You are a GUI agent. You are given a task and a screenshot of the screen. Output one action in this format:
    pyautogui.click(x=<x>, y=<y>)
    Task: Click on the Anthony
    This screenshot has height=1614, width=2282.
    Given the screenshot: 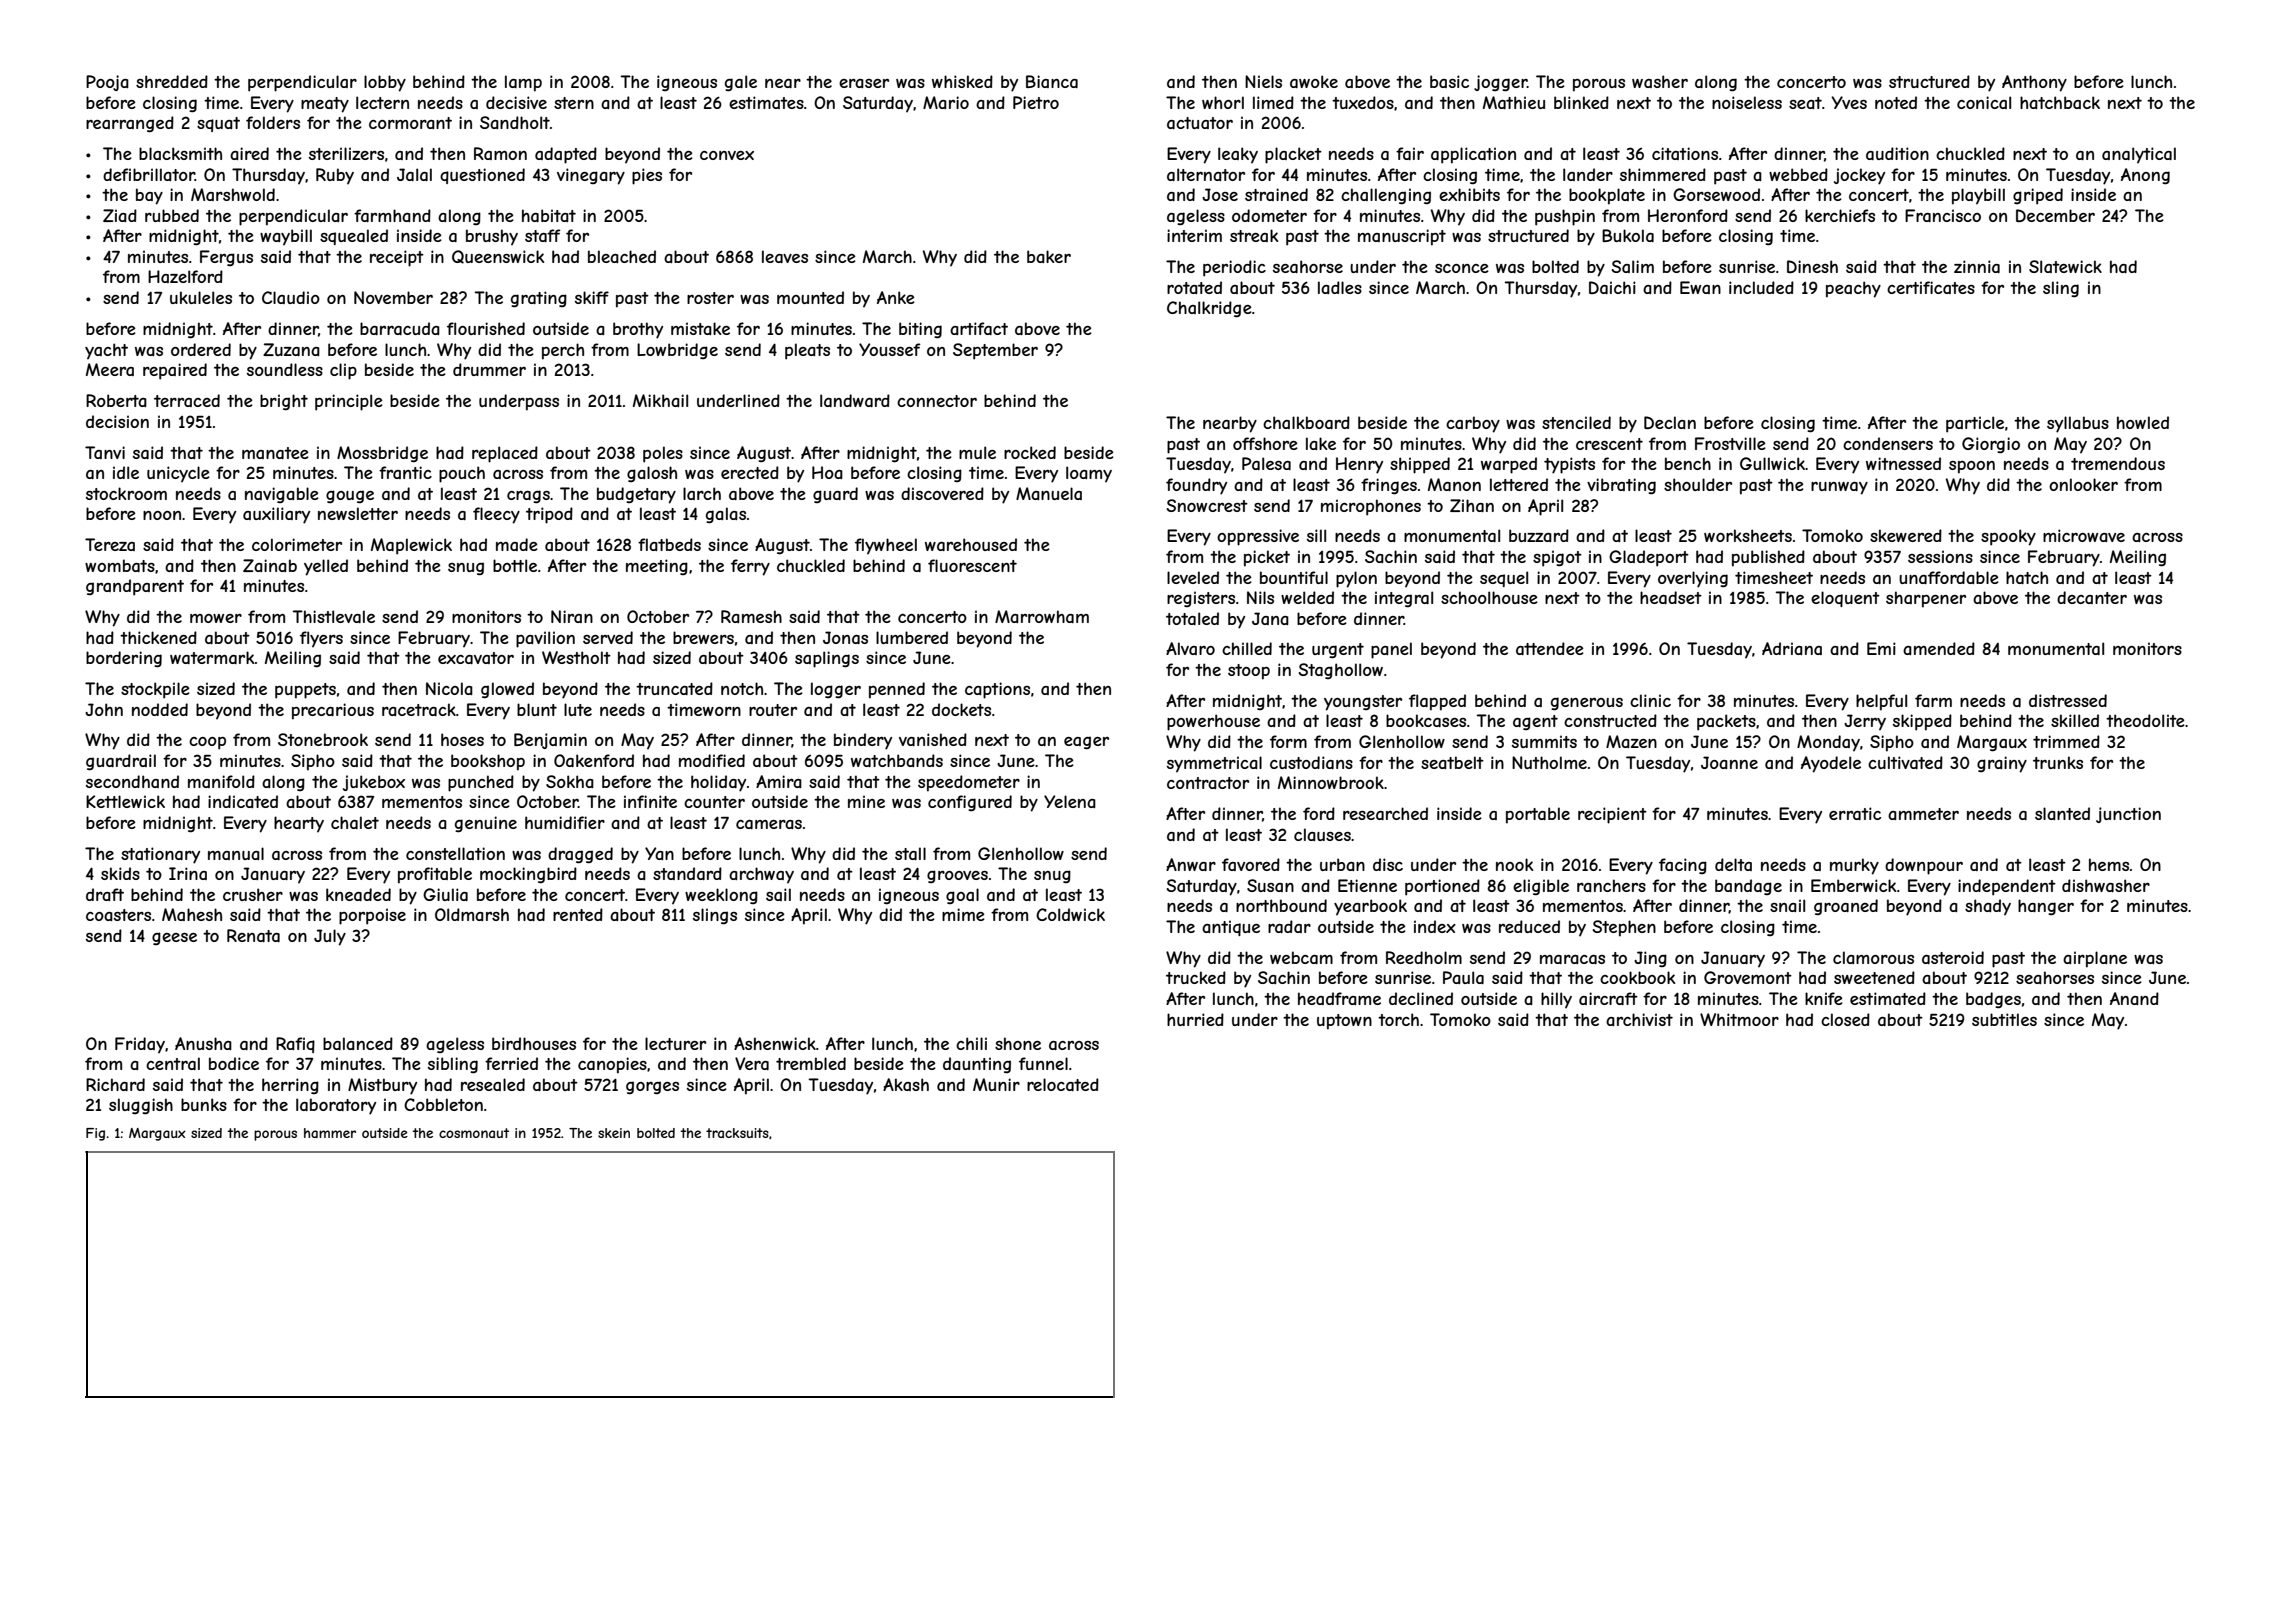 What is the action you would take?
    pyautogui.click(x=2034, y=83)
